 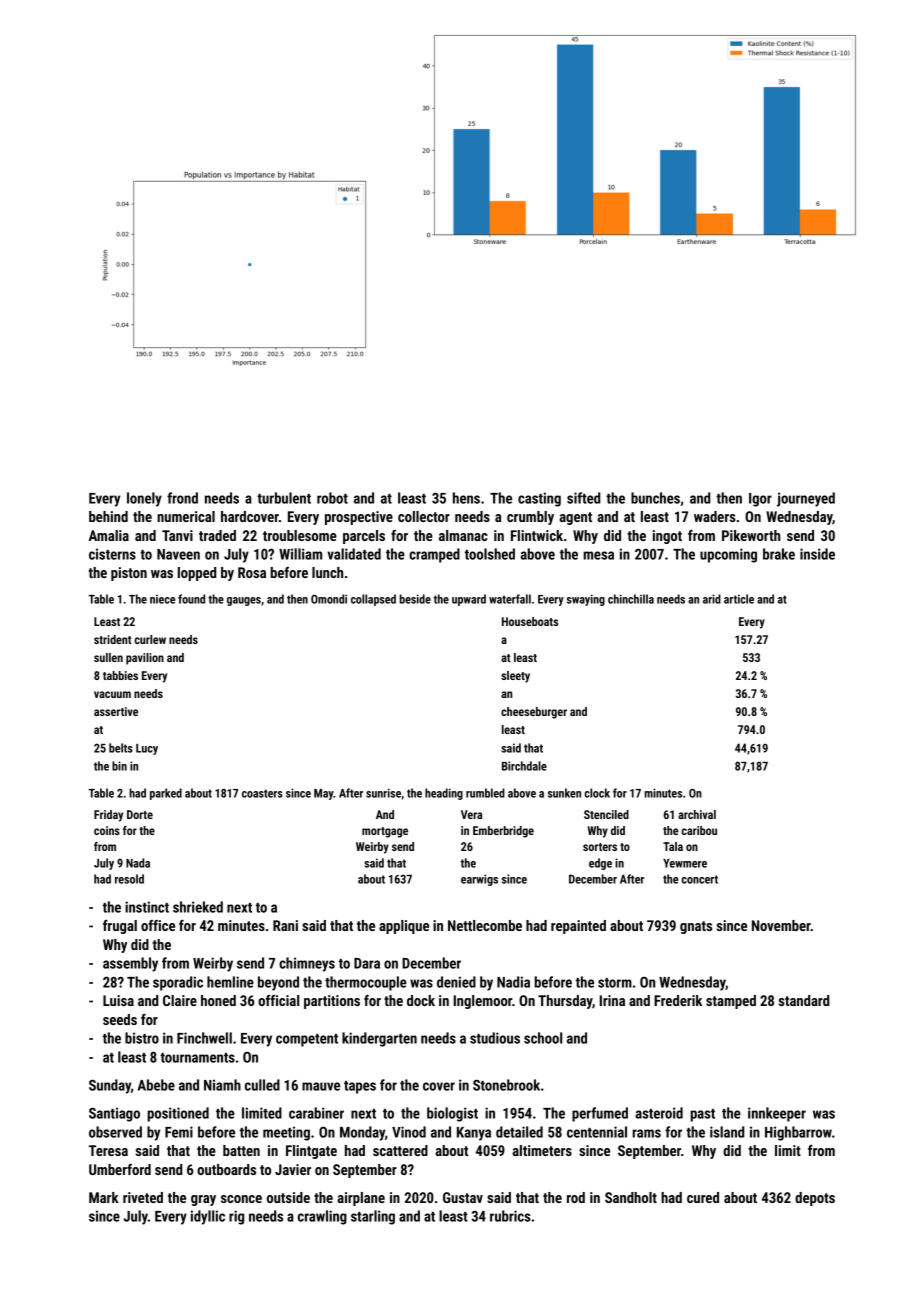 I want to click on outboards, so click(x=226, y=1169).
